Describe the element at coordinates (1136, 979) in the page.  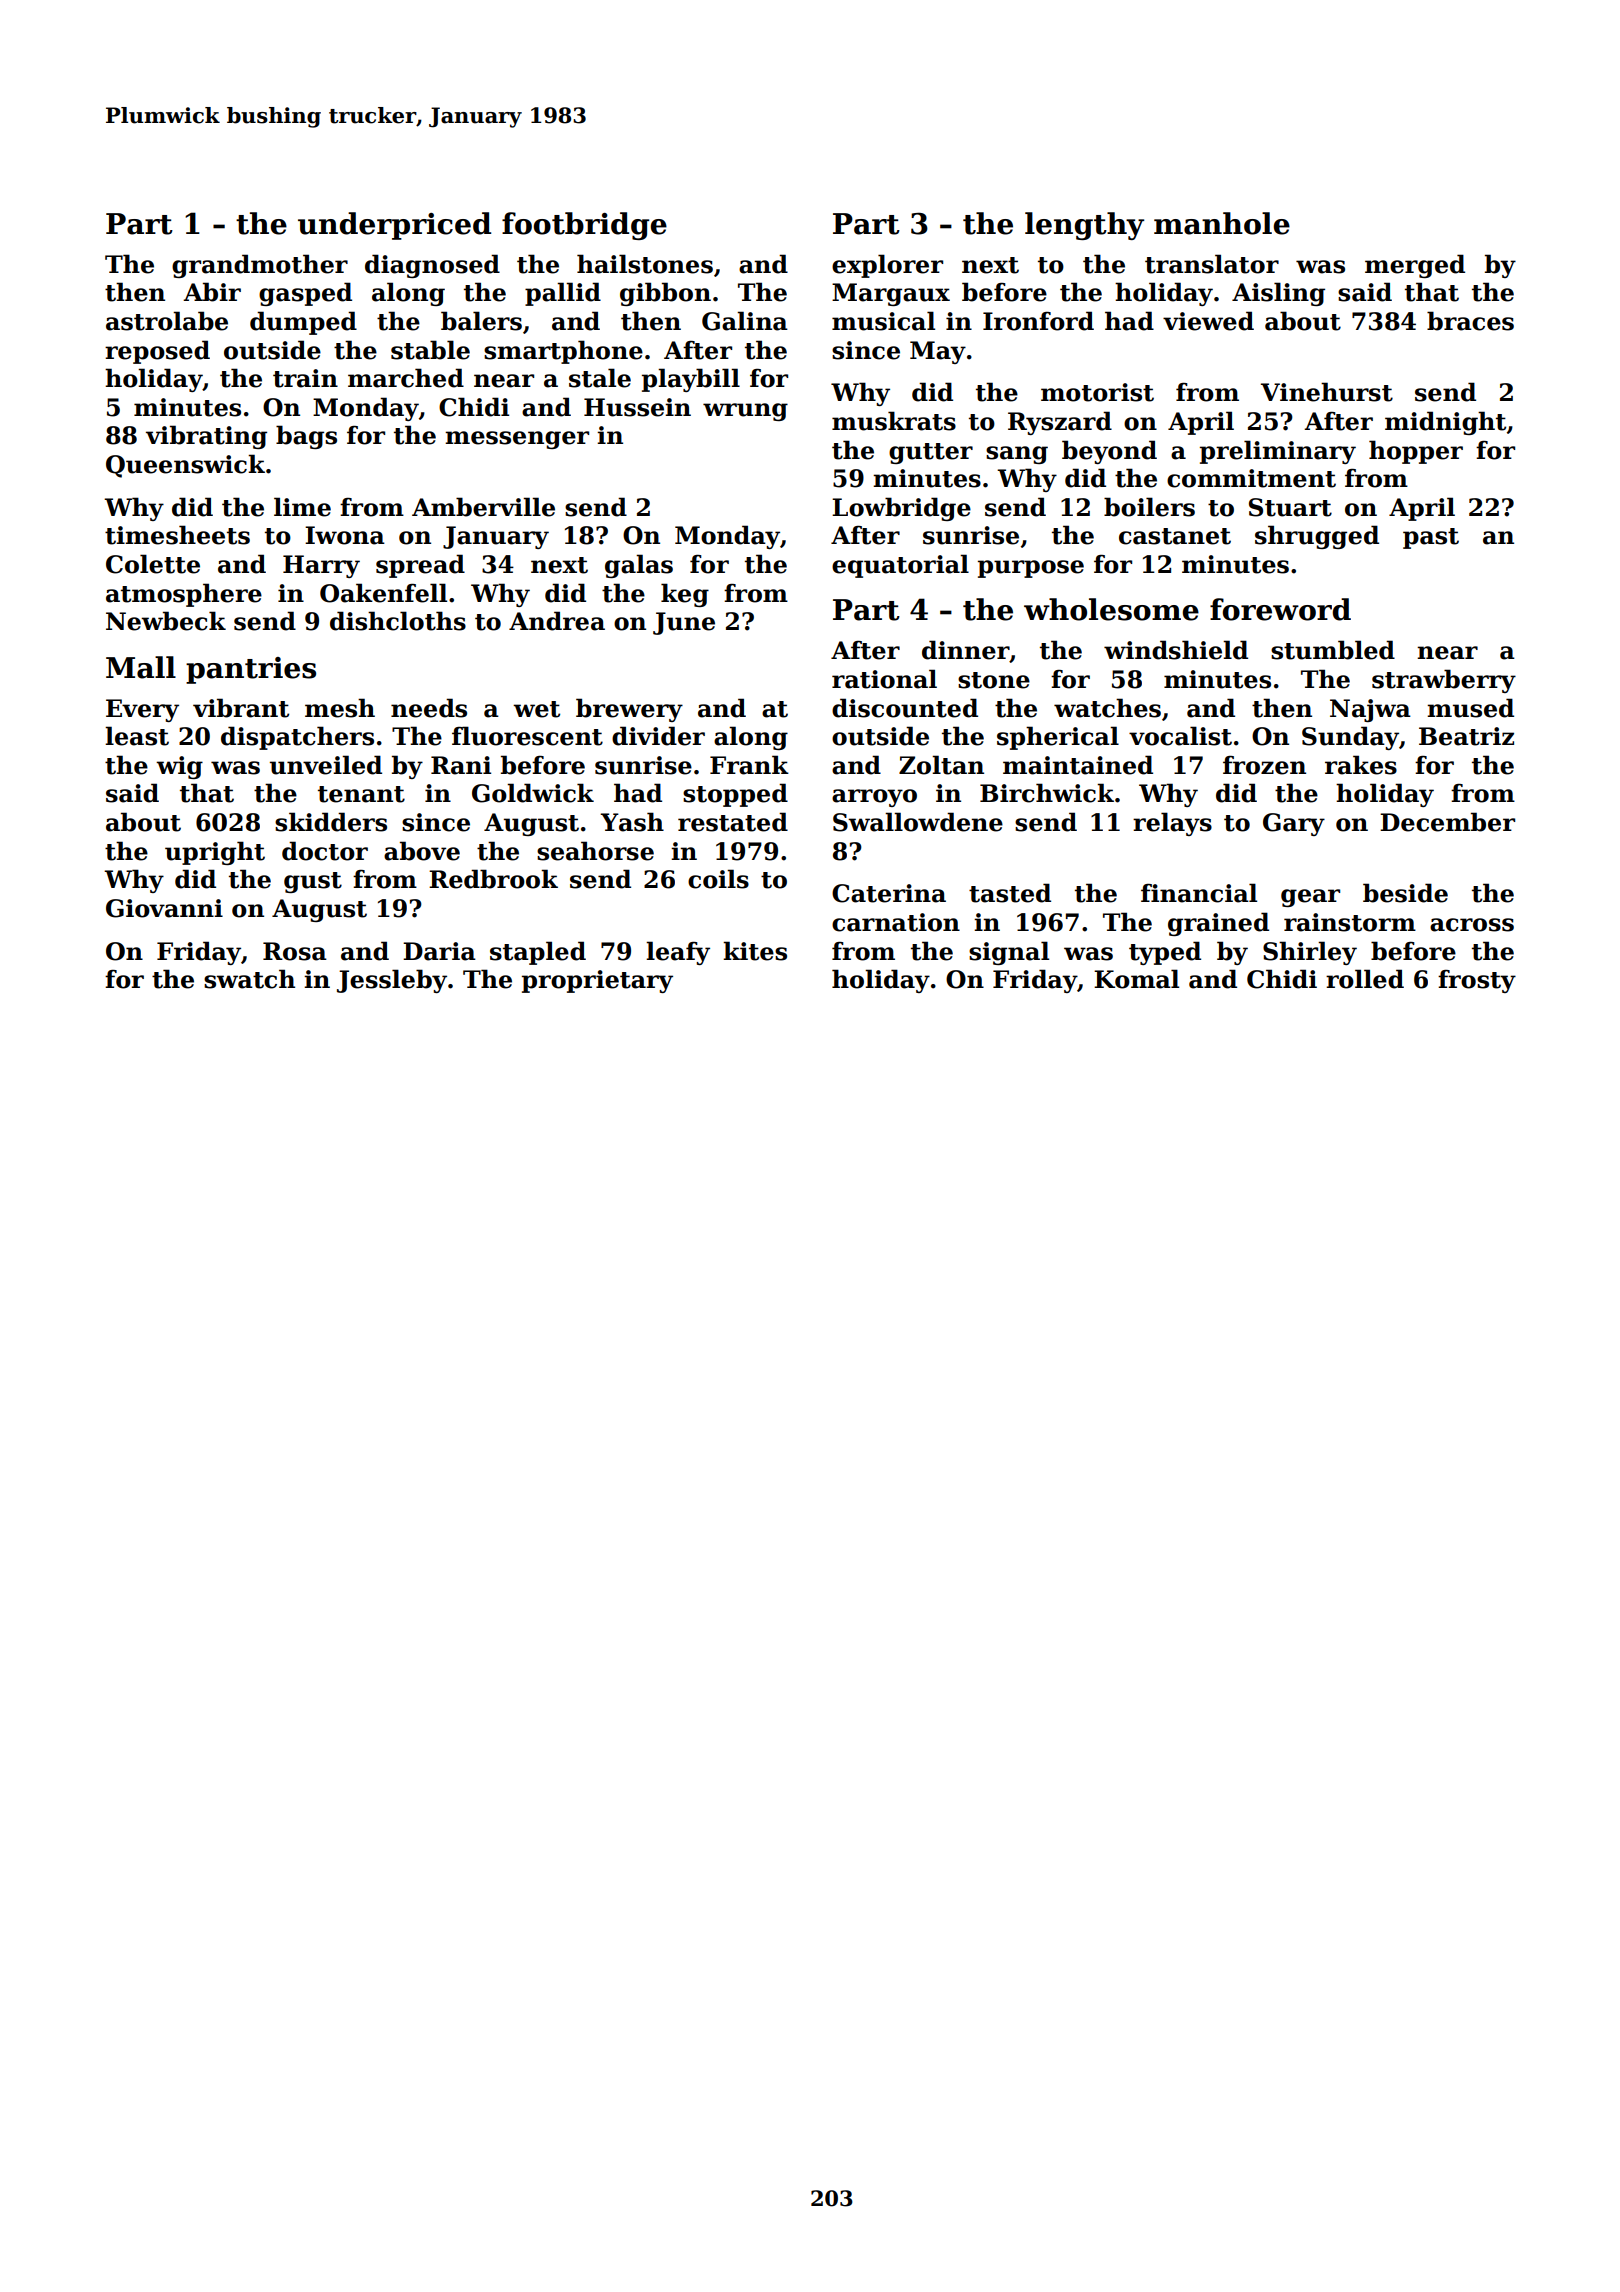
I see `Komal` at that location.
